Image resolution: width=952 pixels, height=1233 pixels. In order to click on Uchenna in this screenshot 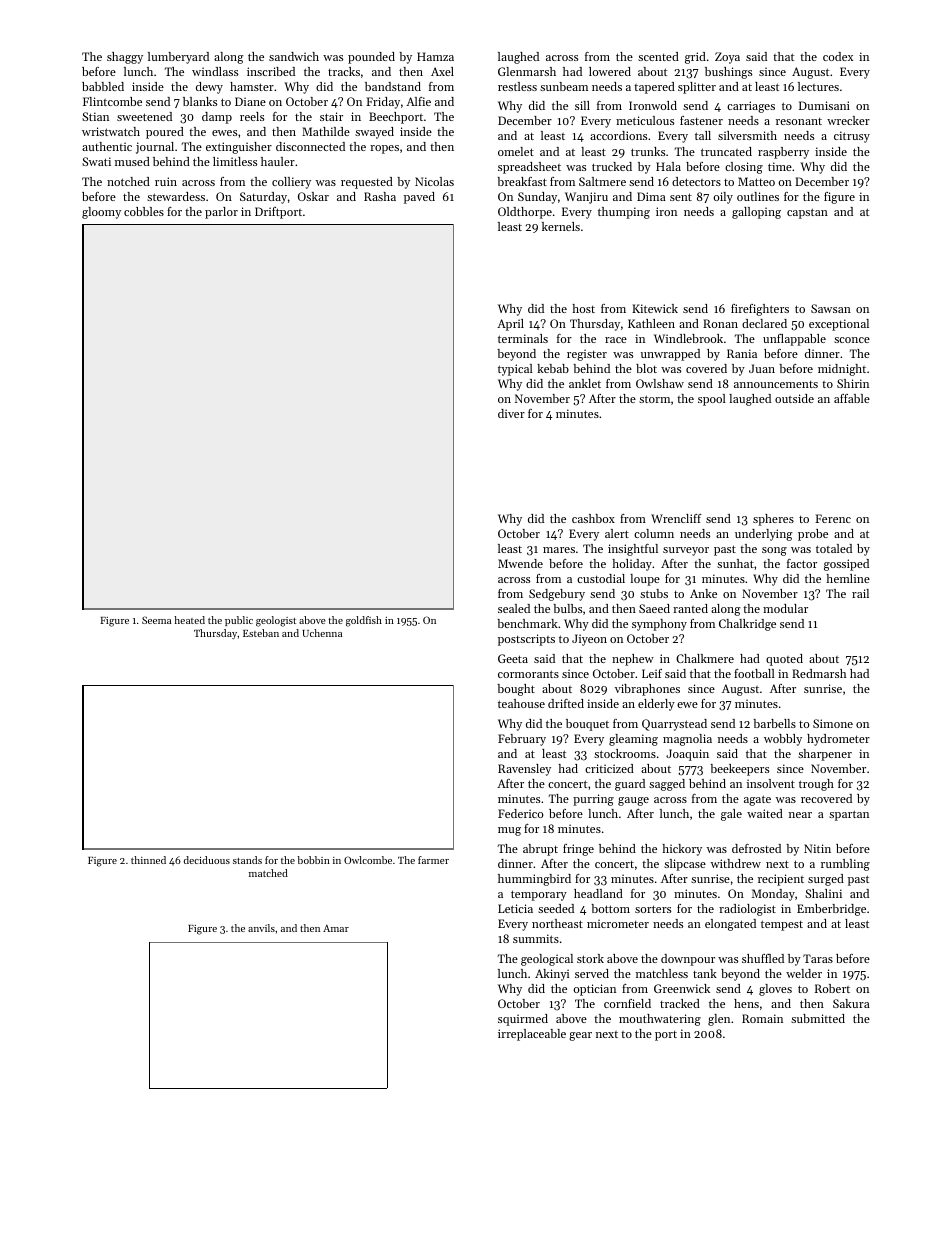, I will do `click(322, 633)`.
